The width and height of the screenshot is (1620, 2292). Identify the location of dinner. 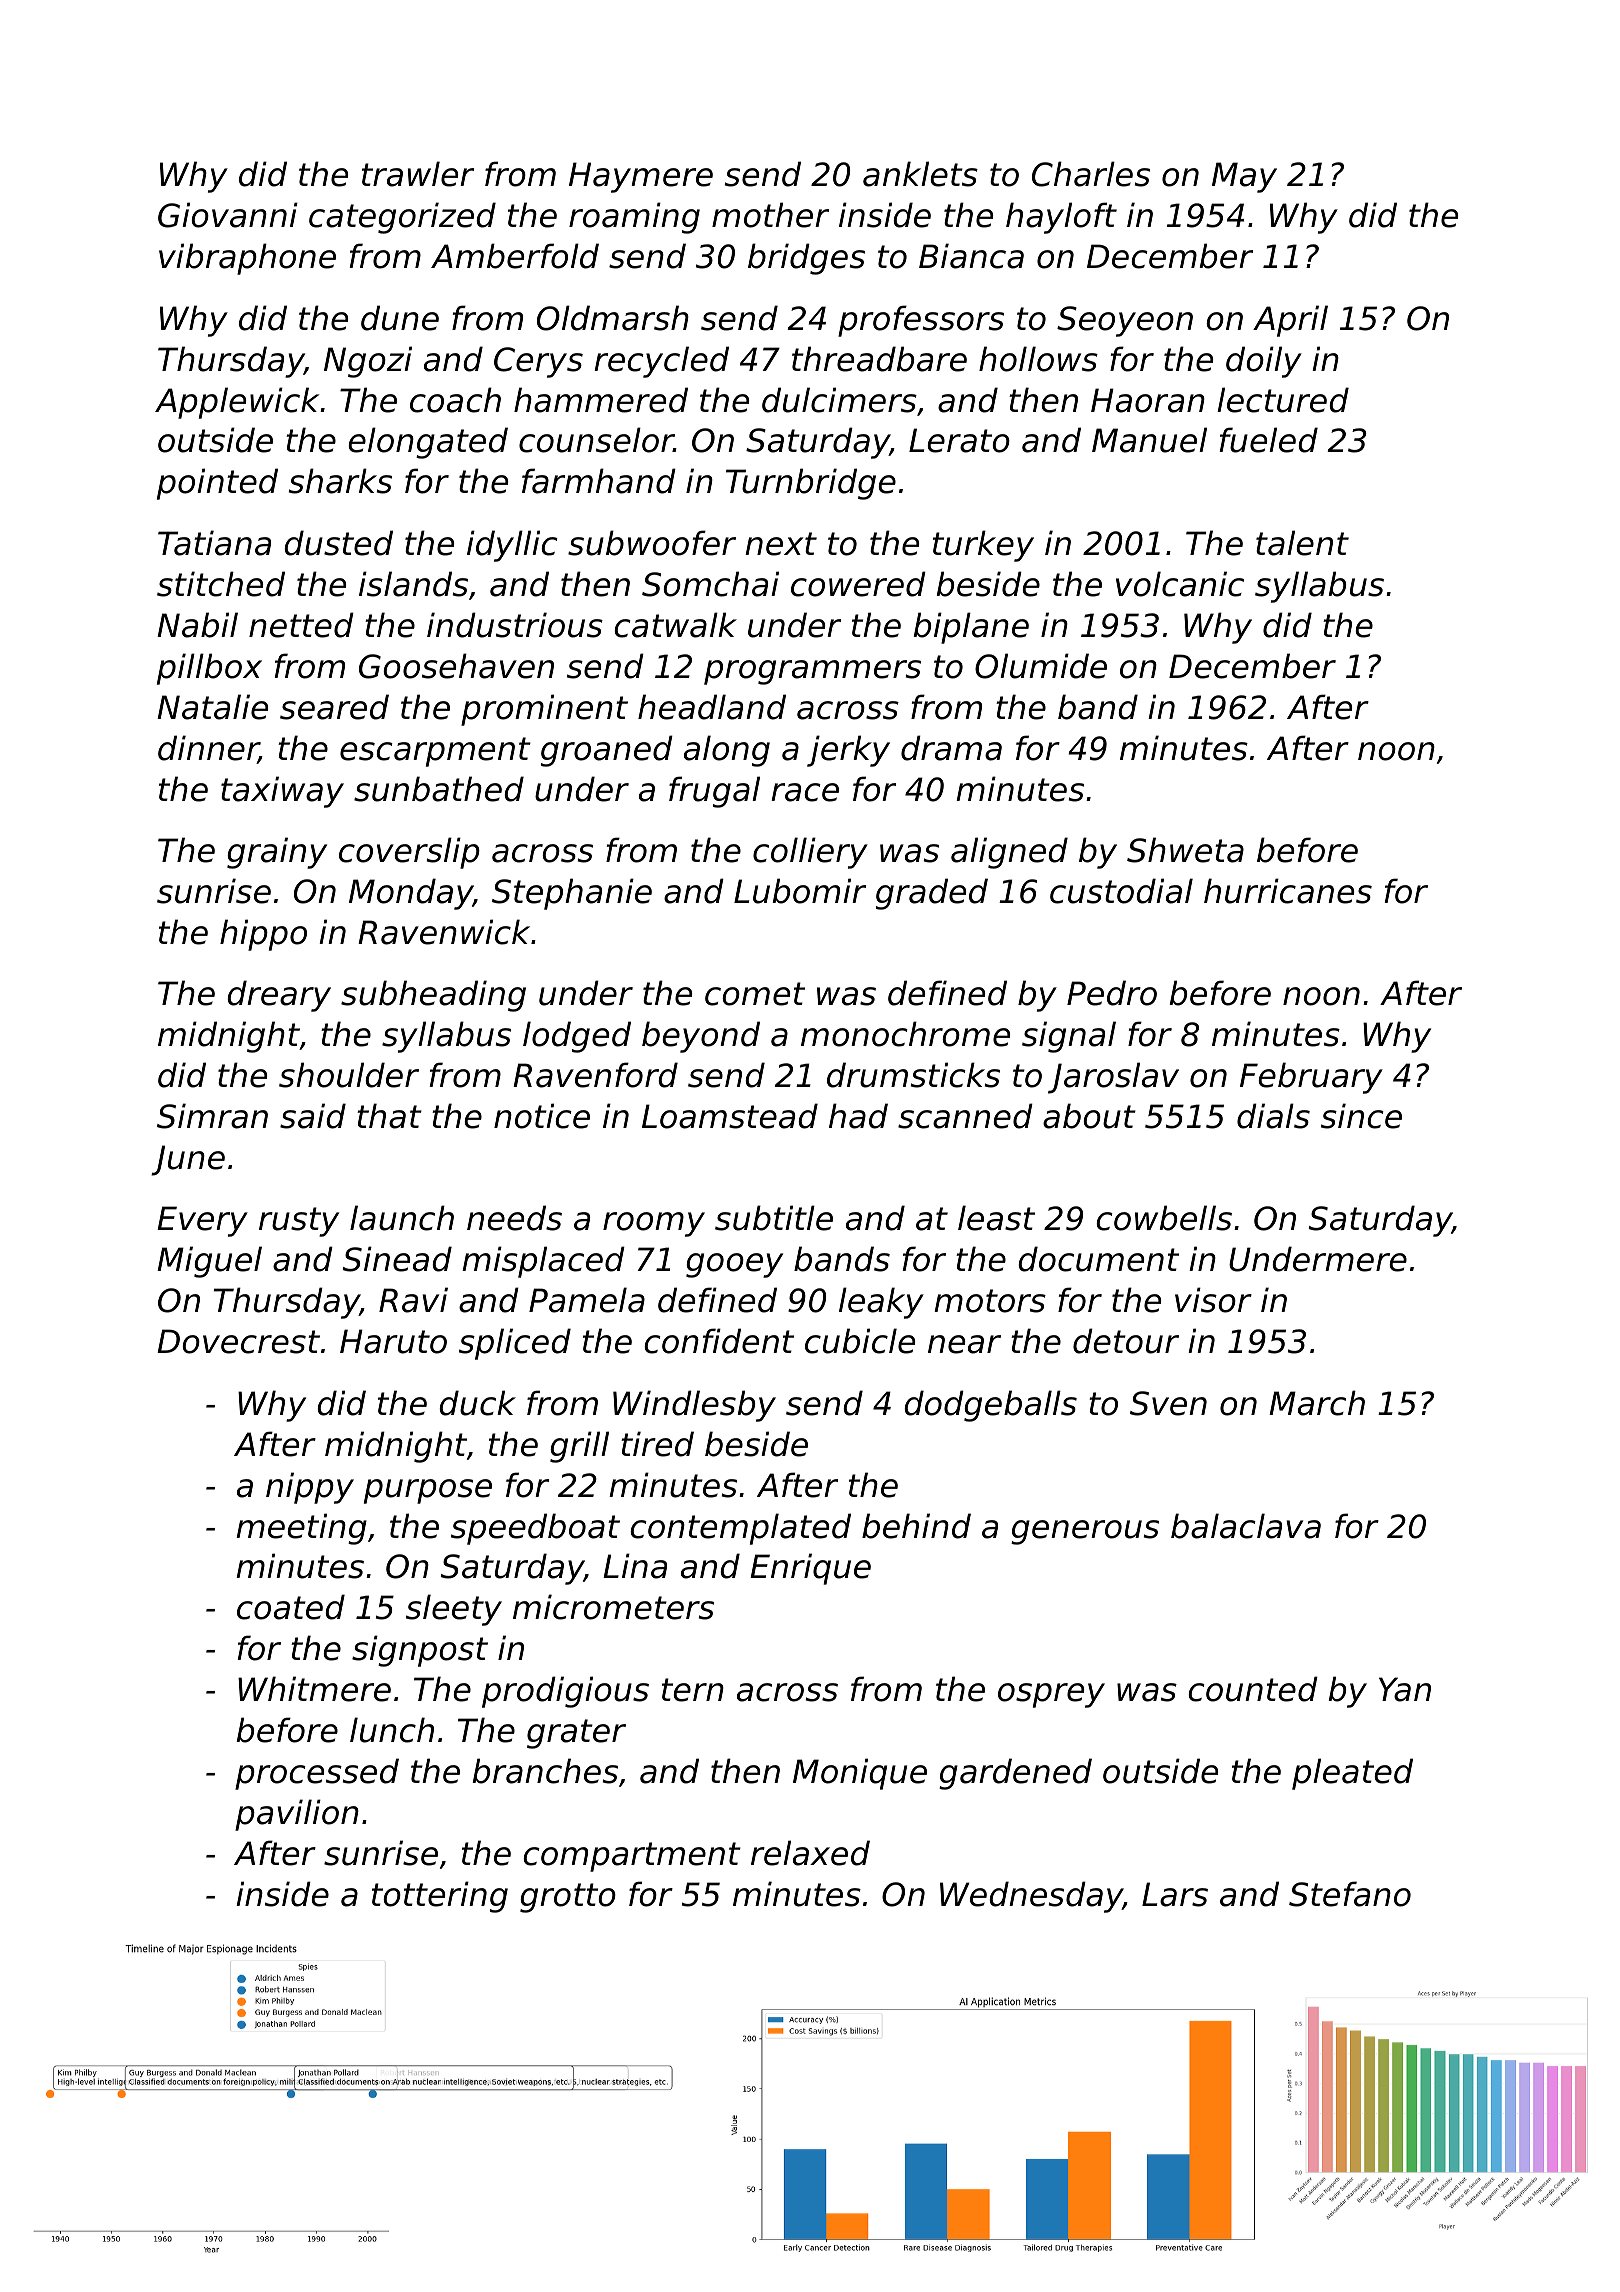
(208, 749).
